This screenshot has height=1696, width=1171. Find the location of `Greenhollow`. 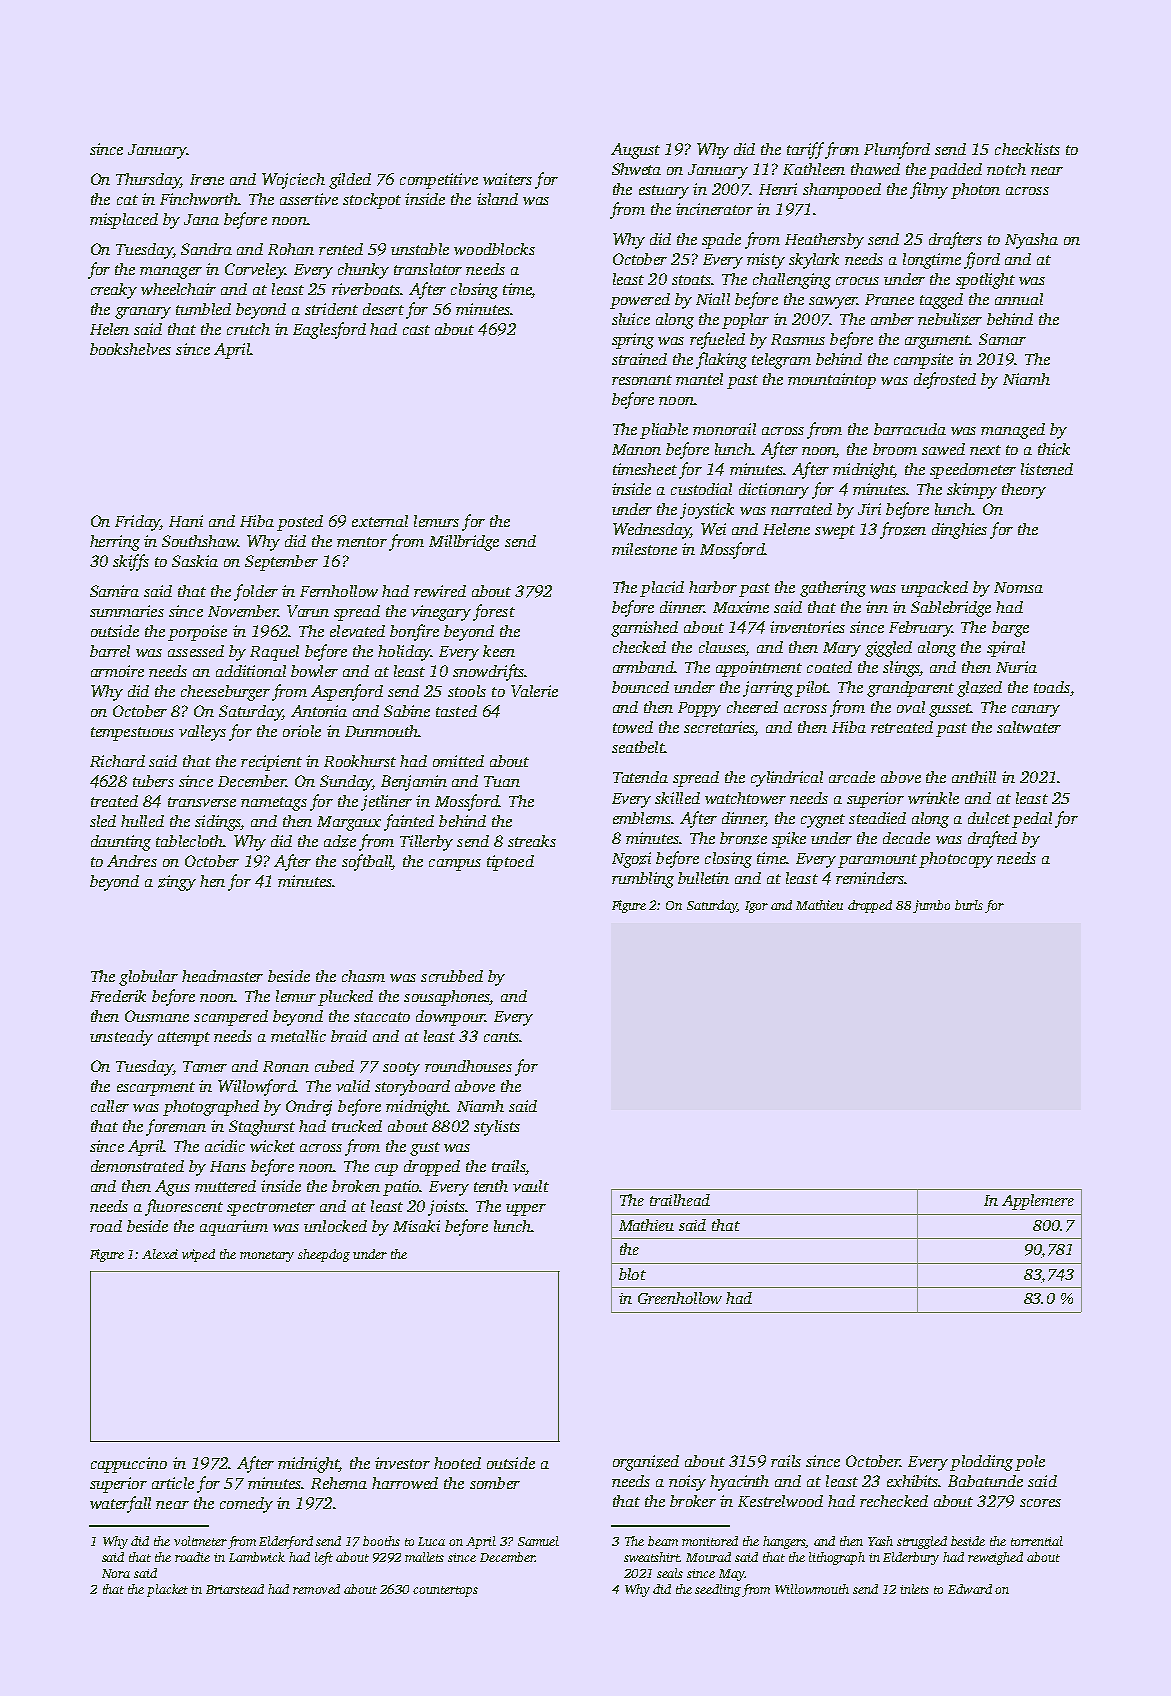

Greenhollow is located at coordinates (680, 1298).
